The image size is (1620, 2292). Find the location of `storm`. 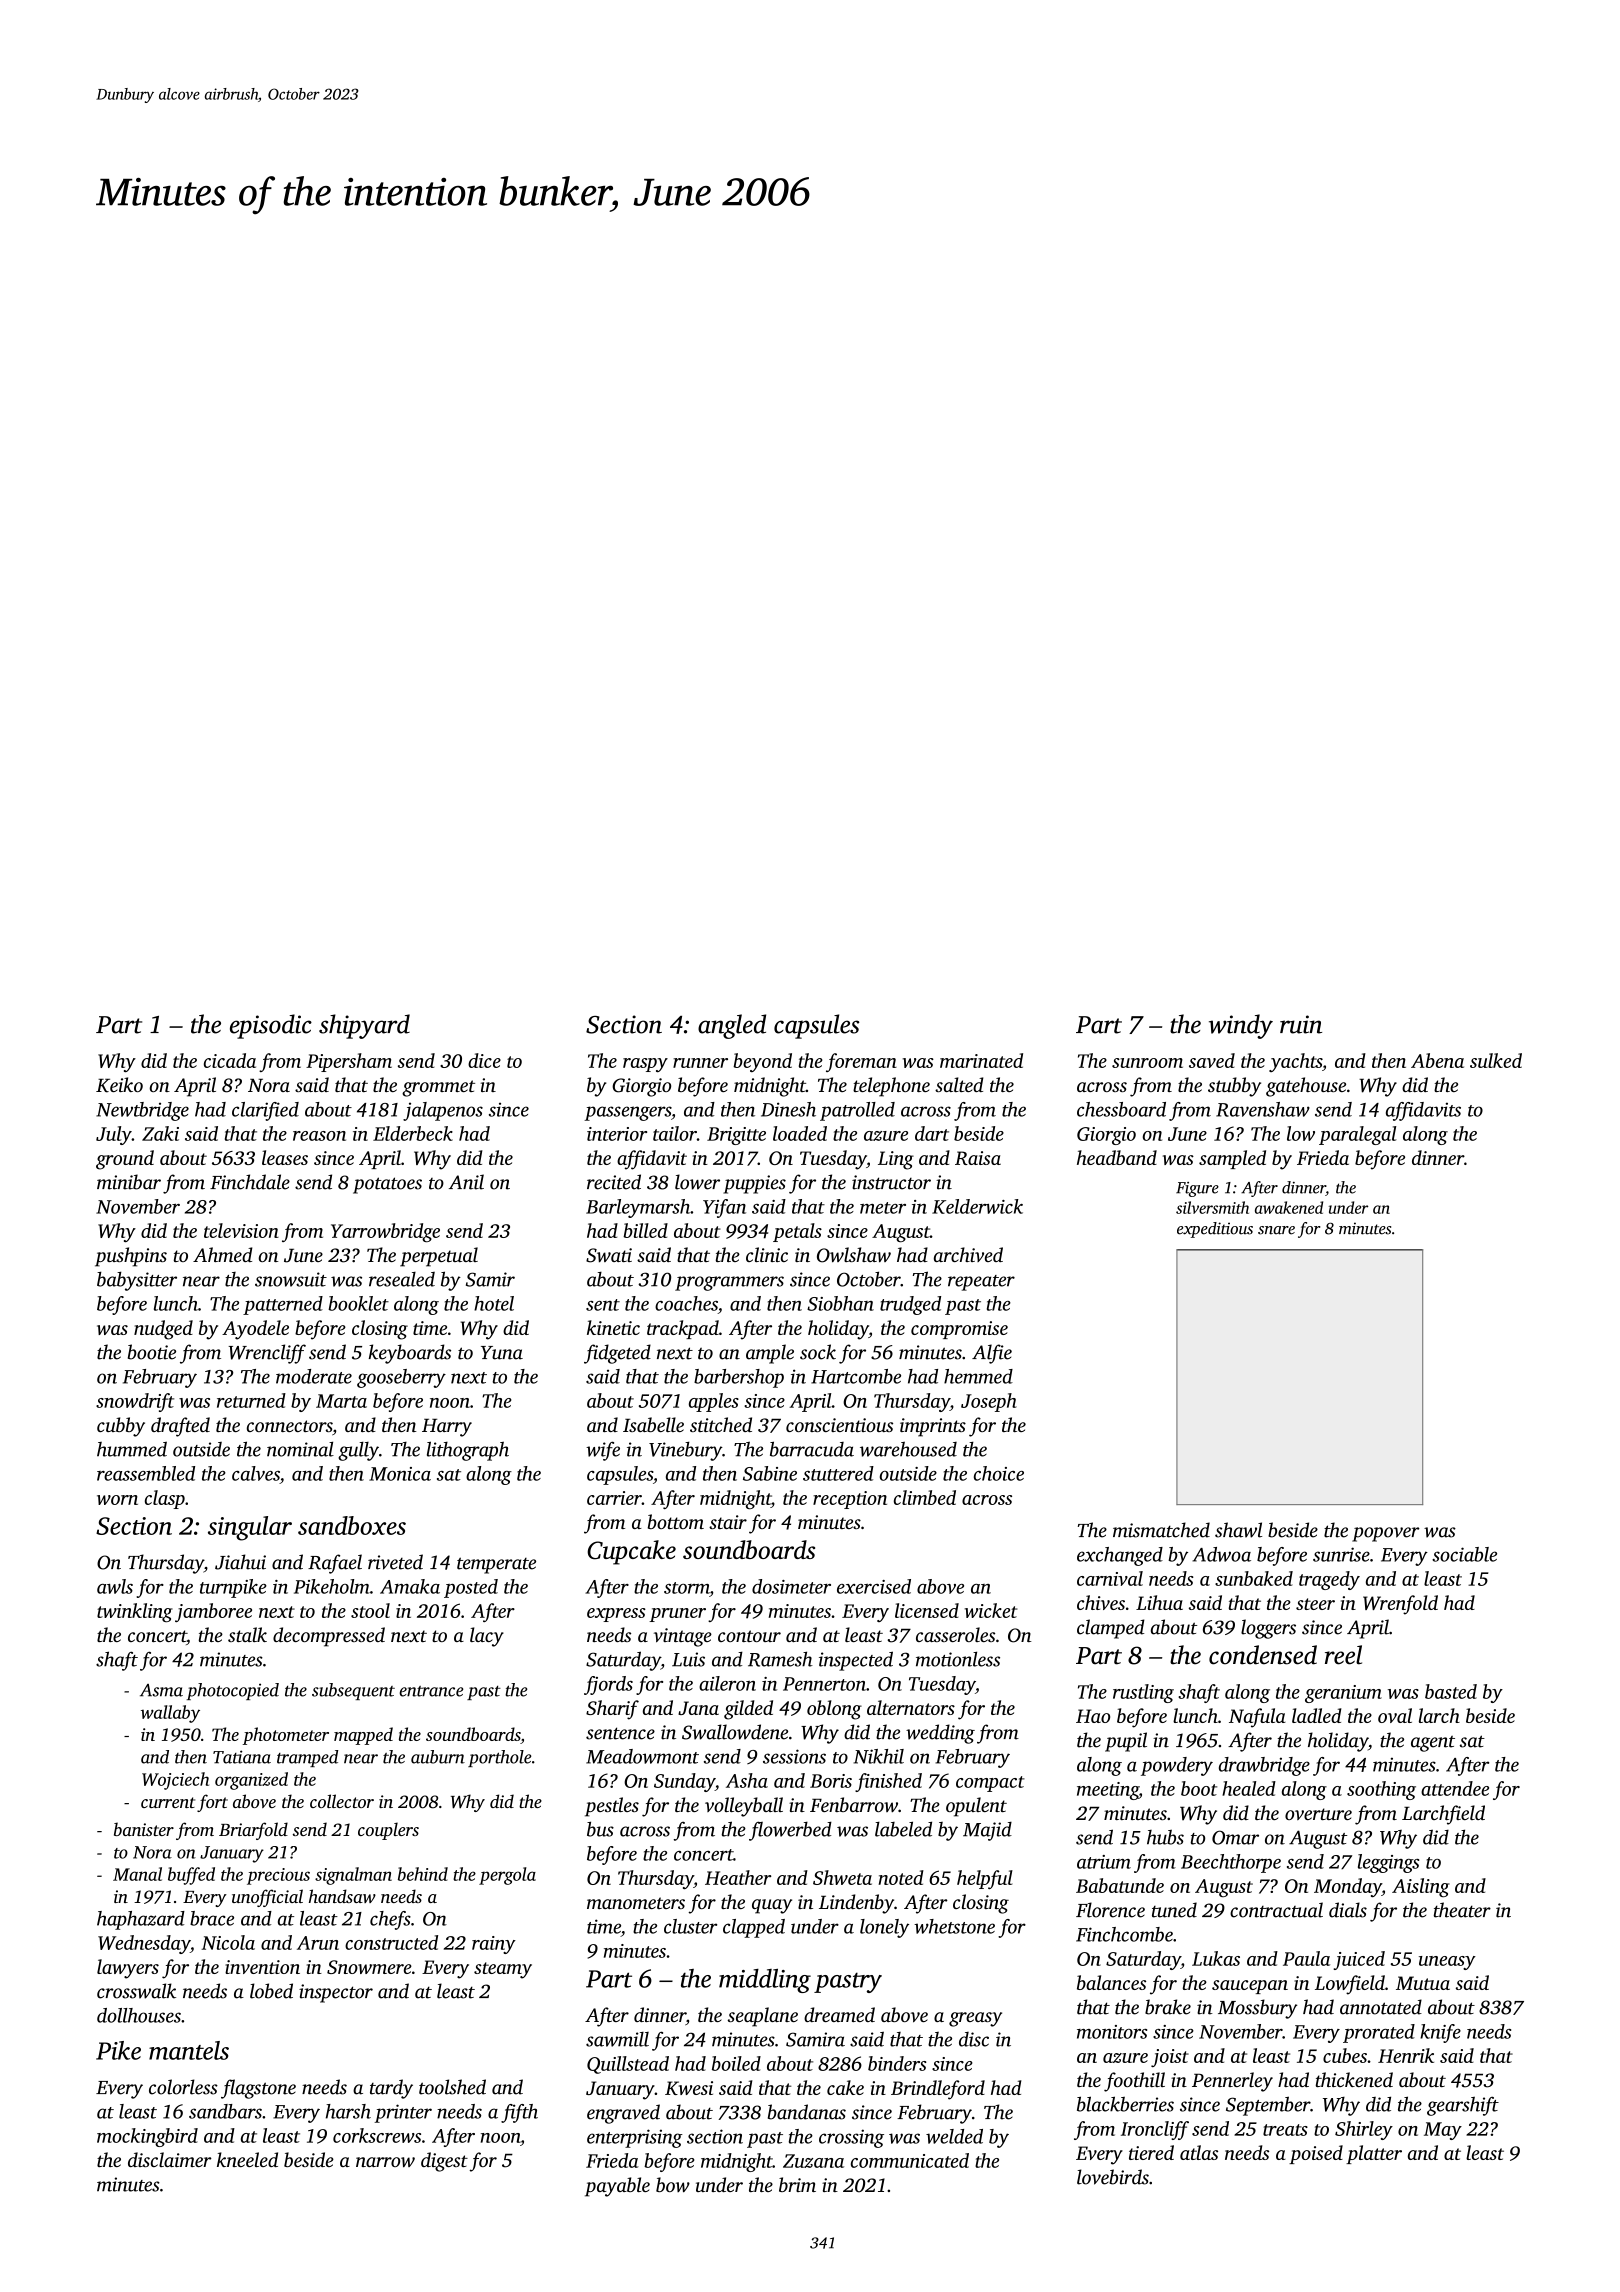

storm is located at coordinates (687, 1588).
